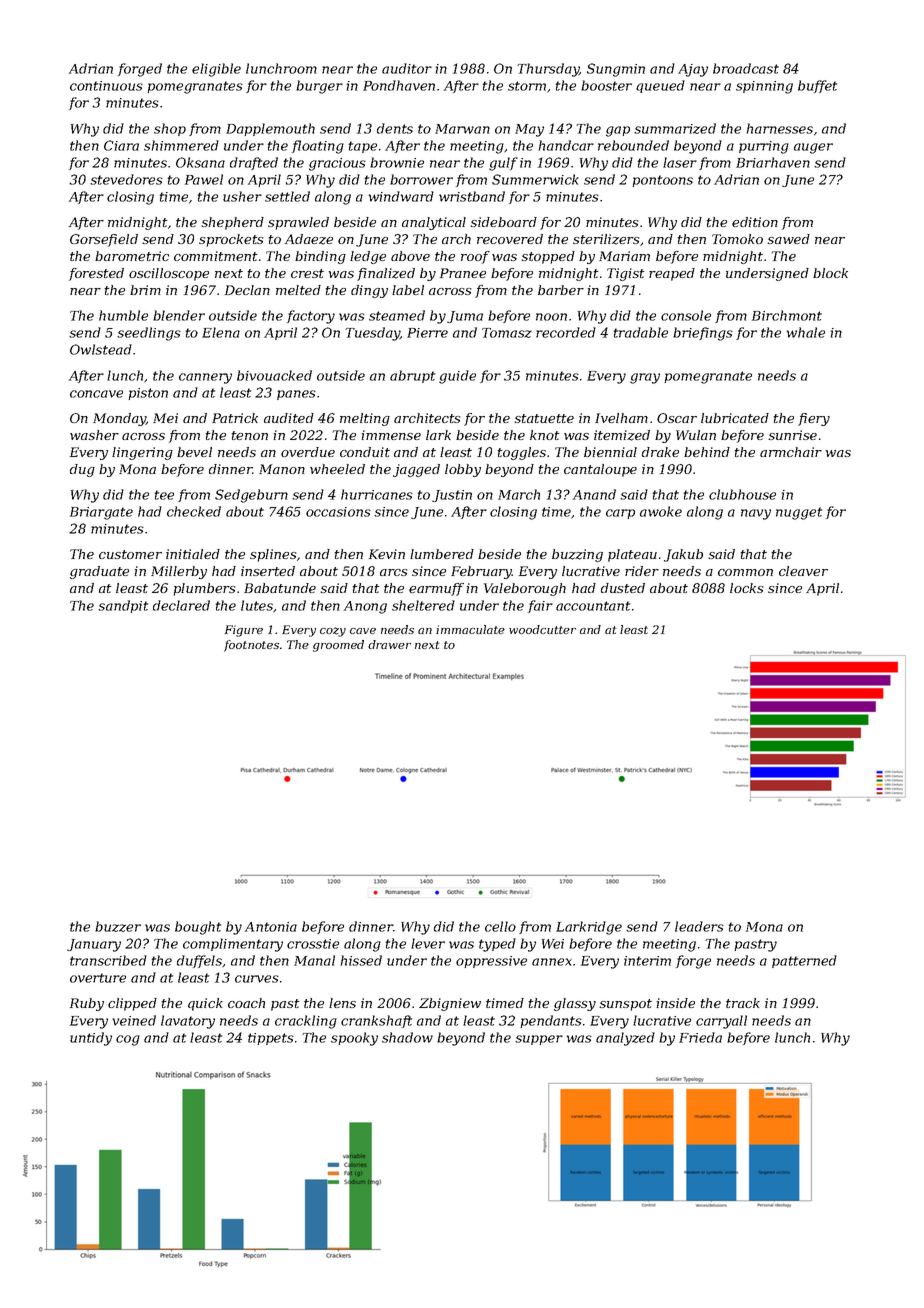 This screenshot has height=1308, width=924. Describe the element at coordinates (361, 960) in the screenshot. I see `hissed` at that location.
